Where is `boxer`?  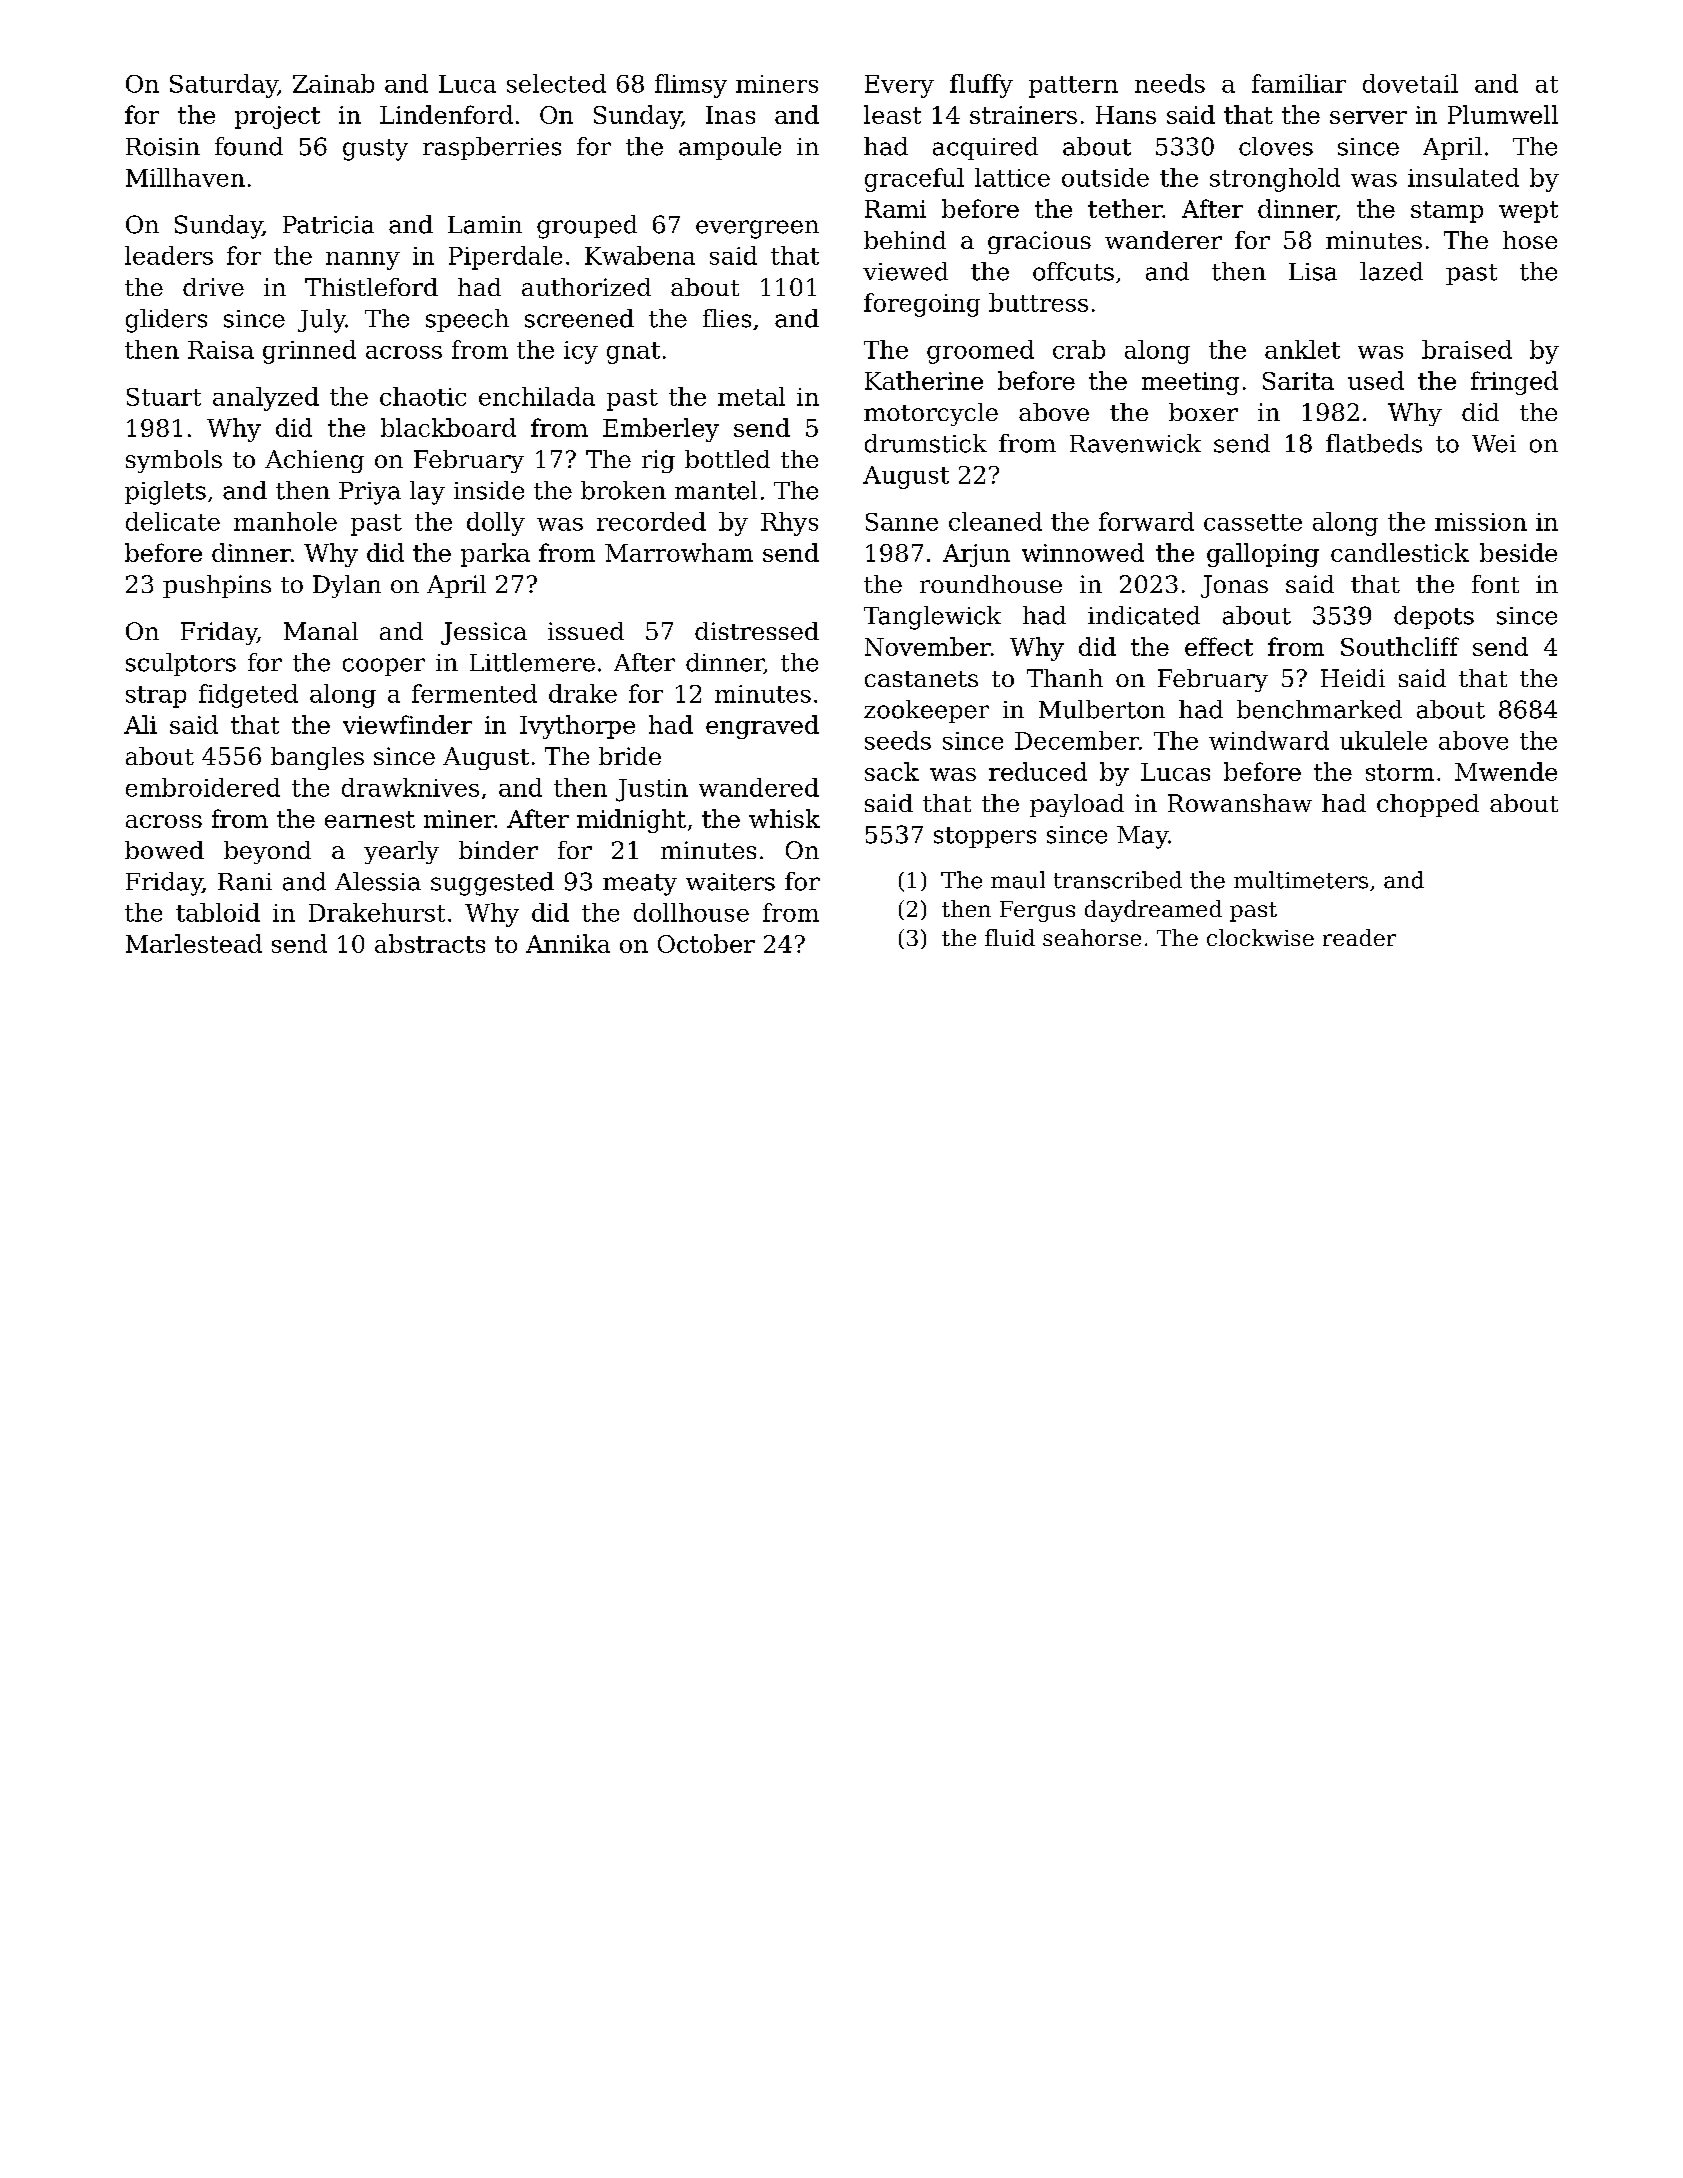
boxer is located at coordinates (1203, 412).
